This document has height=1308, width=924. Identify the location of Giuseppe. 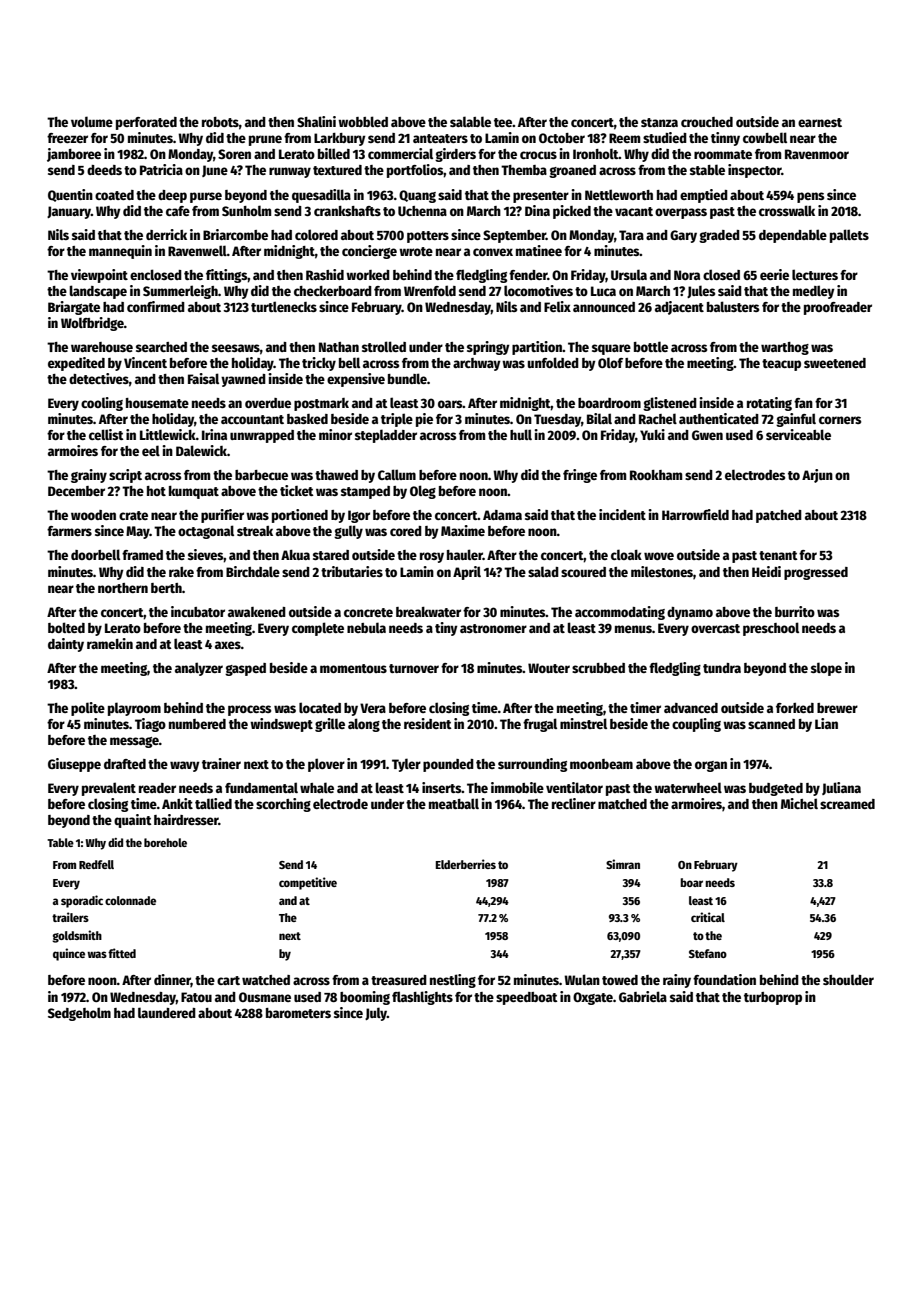
(74, 765).
